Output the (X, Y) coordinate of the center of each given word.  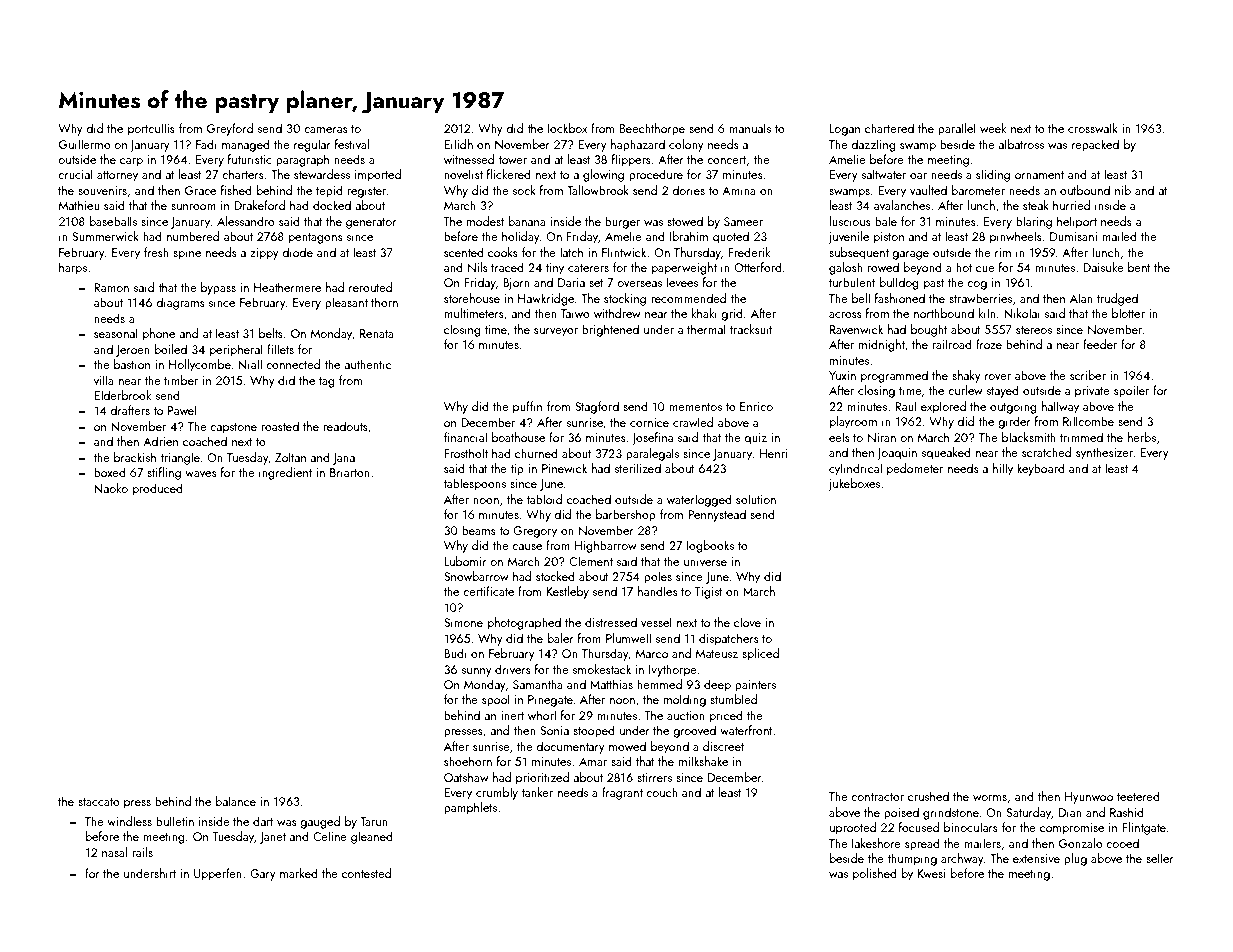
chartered (889, 128)
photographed (524, 623)
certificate (488, 591)
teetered (1138, 796)
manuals (750, 128)
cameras (326, 130)
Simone (463, 622)
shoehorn (468, 761)
